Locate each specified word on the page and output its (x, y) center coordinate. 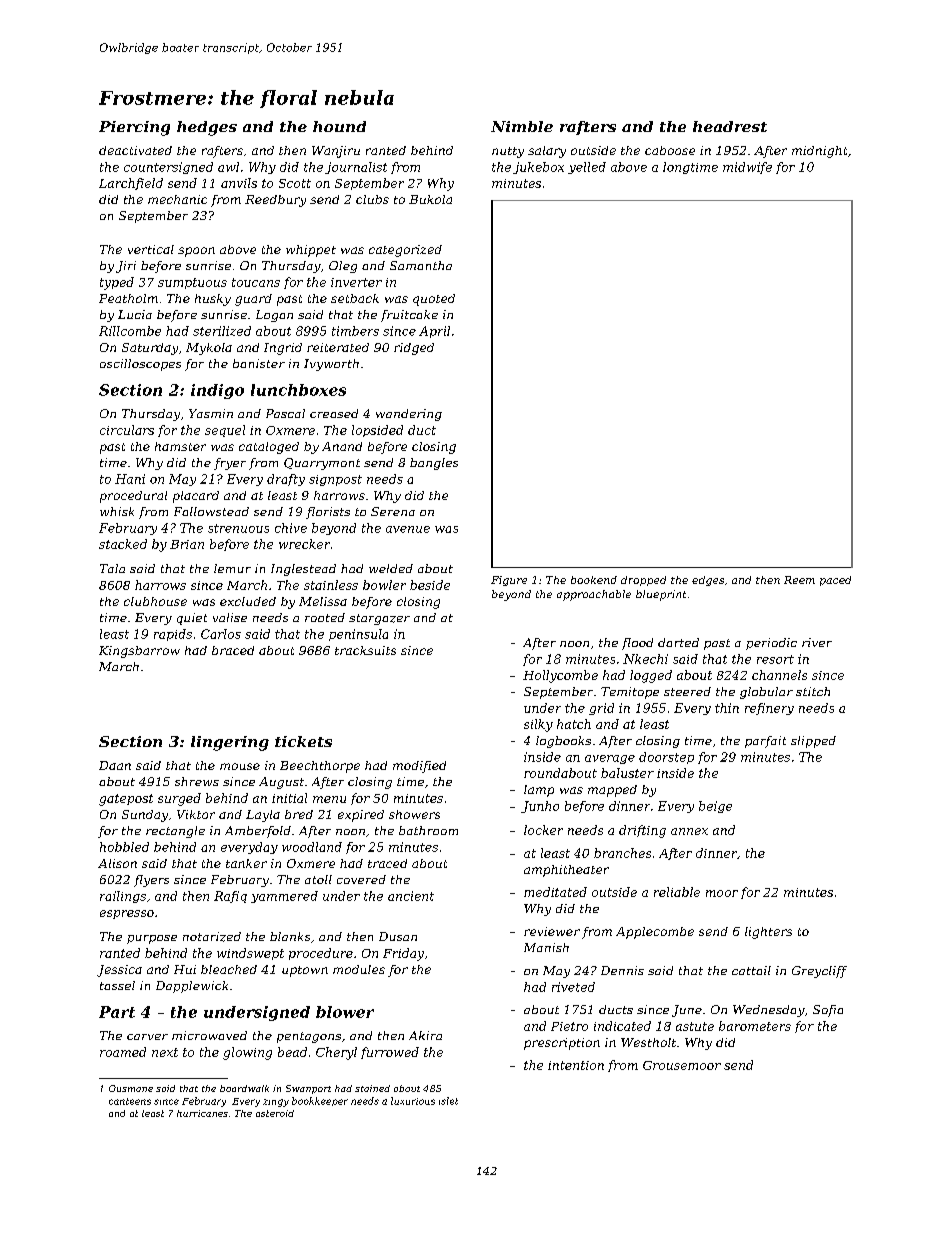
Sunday (145, 816)
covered (361, 879)
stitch (813, 691)
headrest (730, 126)
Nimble (522, 126)
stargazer (379, 619)
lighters (768, 933)
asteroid (275, 1113)
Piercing (134, 128)
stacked (123, 544)
